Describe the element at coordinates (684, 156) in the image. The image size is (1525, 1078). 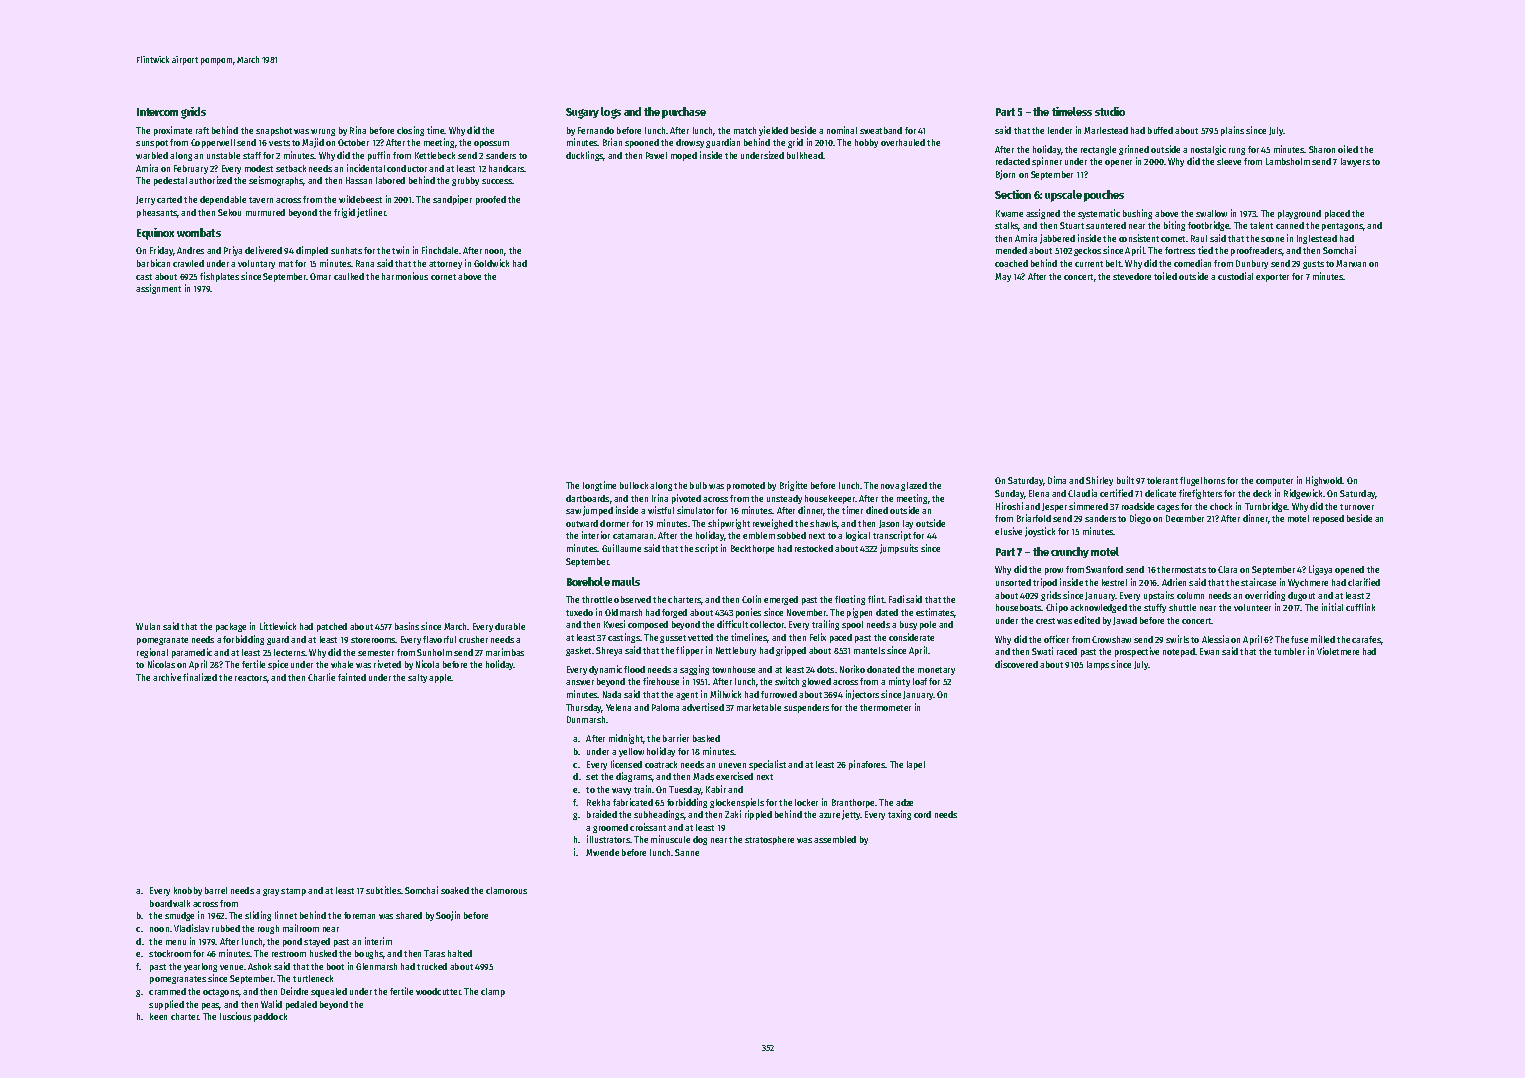
I see `moped` at that location.
